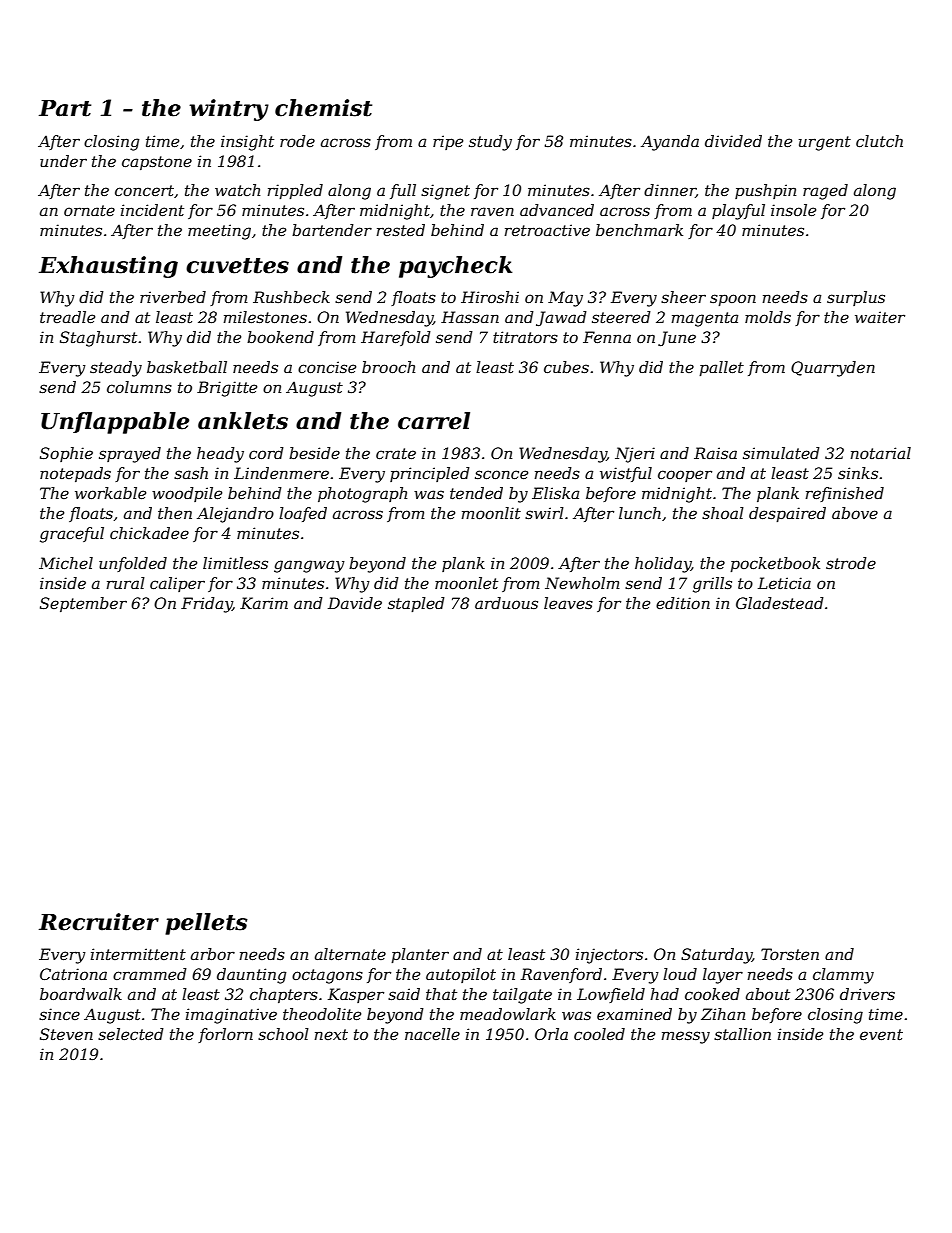  What do you see at coordinates (663, 565) in the document?
I see `holiday` at bounding box center [663, 565].
